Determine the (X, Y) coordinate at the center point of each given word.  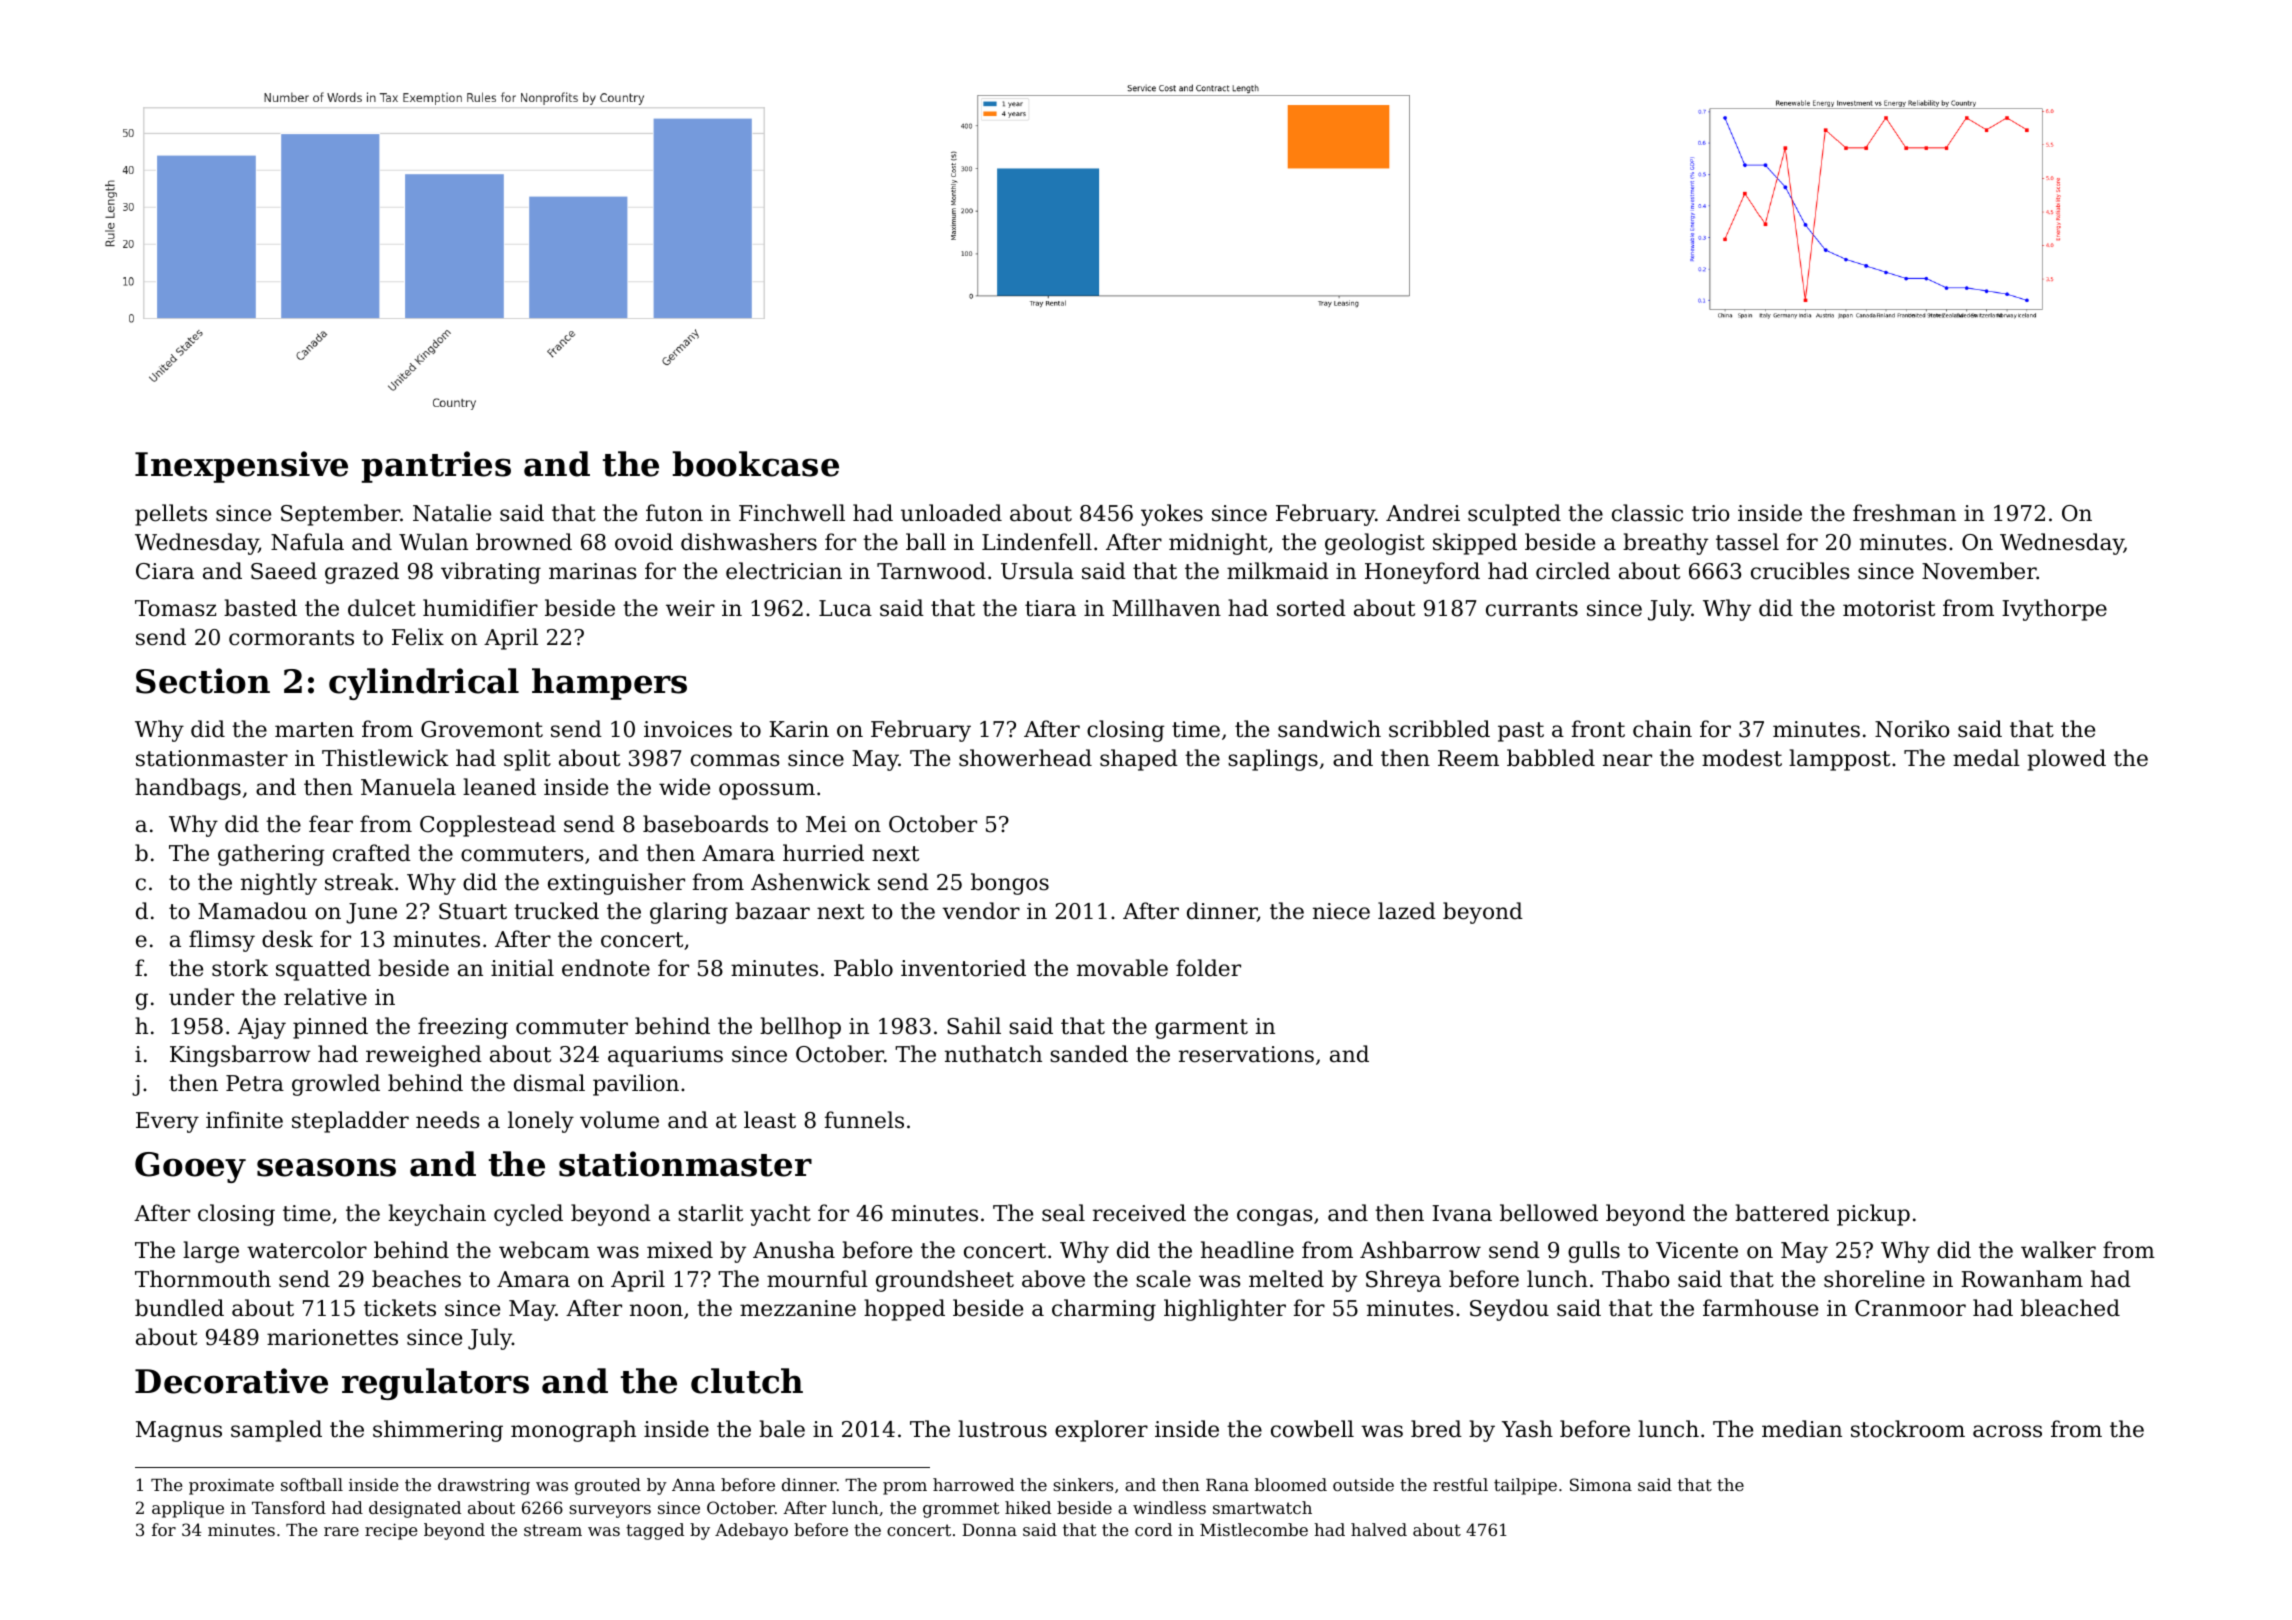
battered (1782, 1213)
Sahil (974, 1026)
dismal (549, 1083)
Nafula (307, 542)
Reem (1468, 758)
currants (1532, 609)
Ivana (1462, 1213)
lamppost (1839, 760)
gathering (271, 855)
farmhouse (1760, 1308)
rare (341, 1531)
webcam (544, 1250)
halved (1379, 1529)
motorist (1889, 608)
